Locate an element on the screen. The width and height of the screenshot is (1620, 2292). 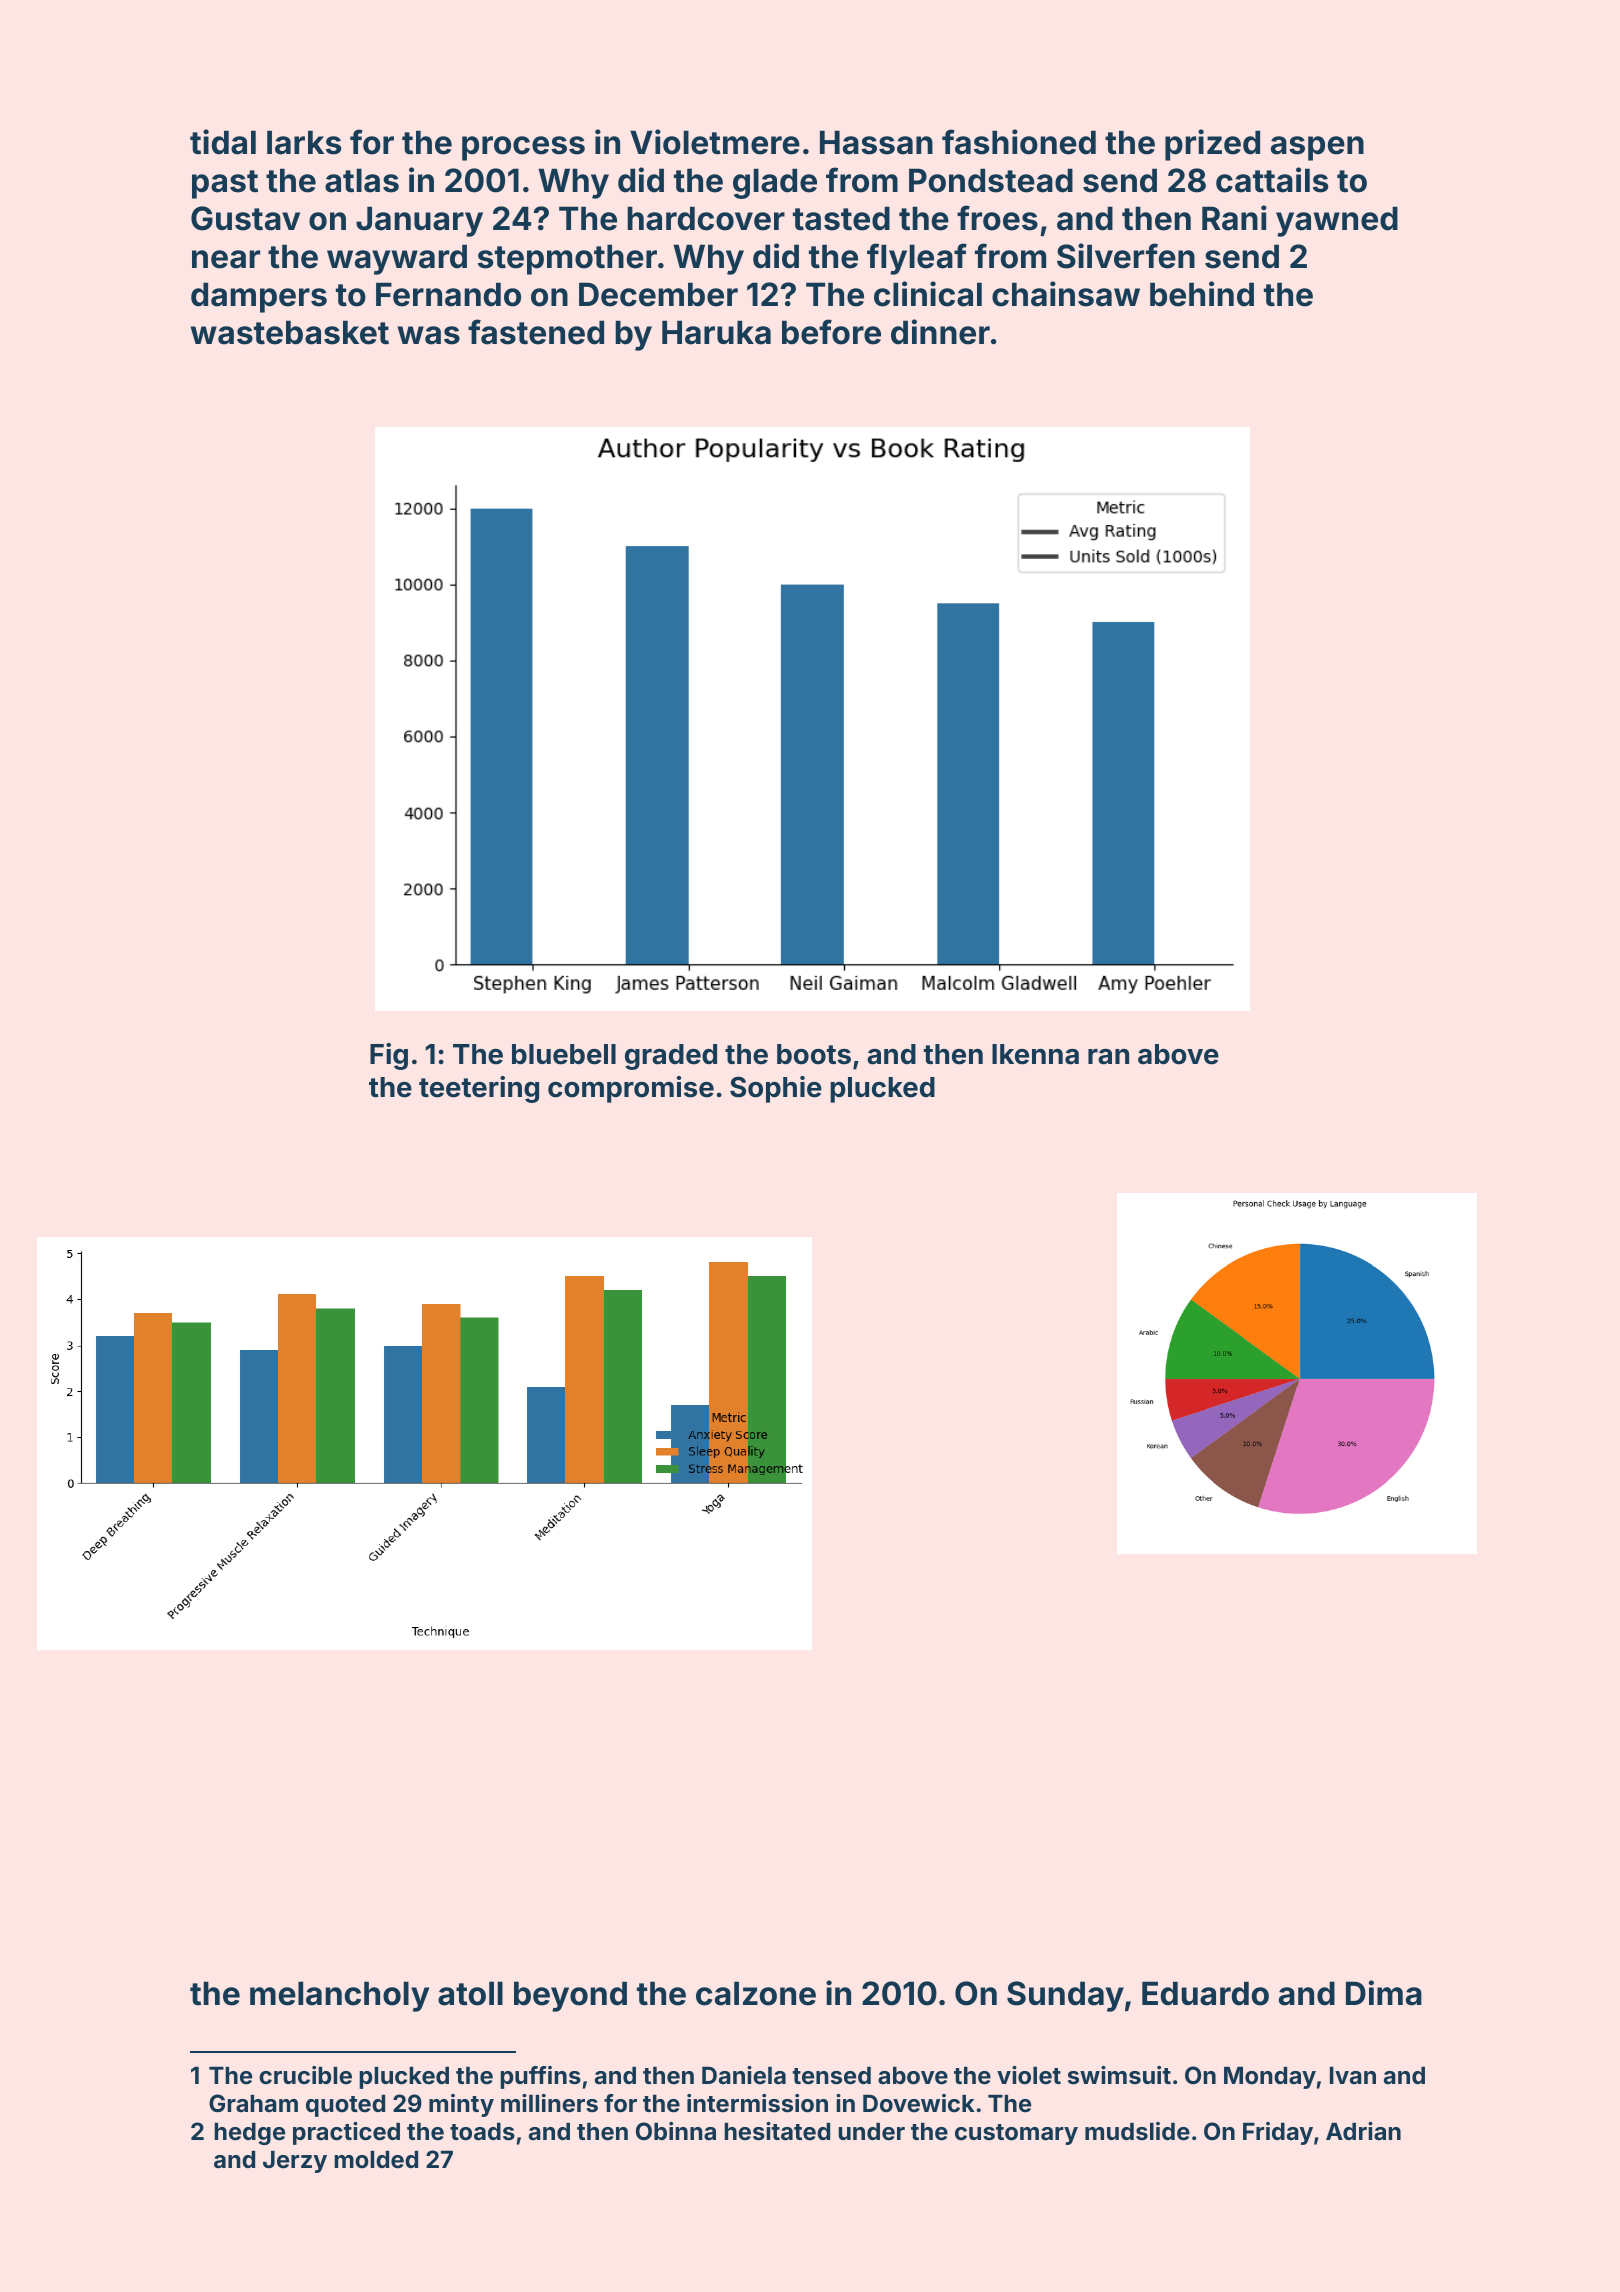
Sophie is located at coordinates (776, 1089).
